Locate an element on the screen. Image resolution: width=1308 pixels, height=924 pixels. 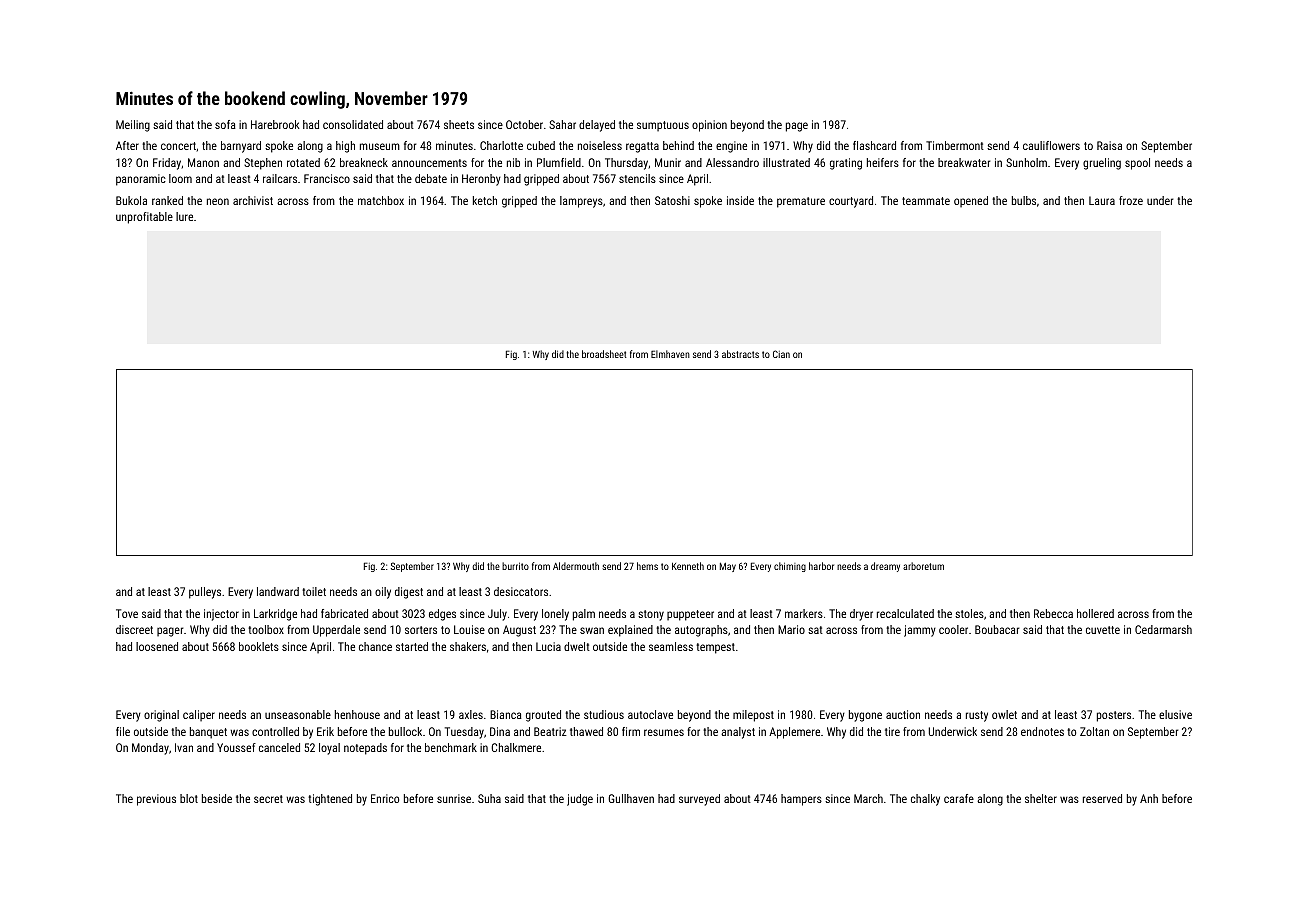
Cian is located at coordinates (781, 354).
